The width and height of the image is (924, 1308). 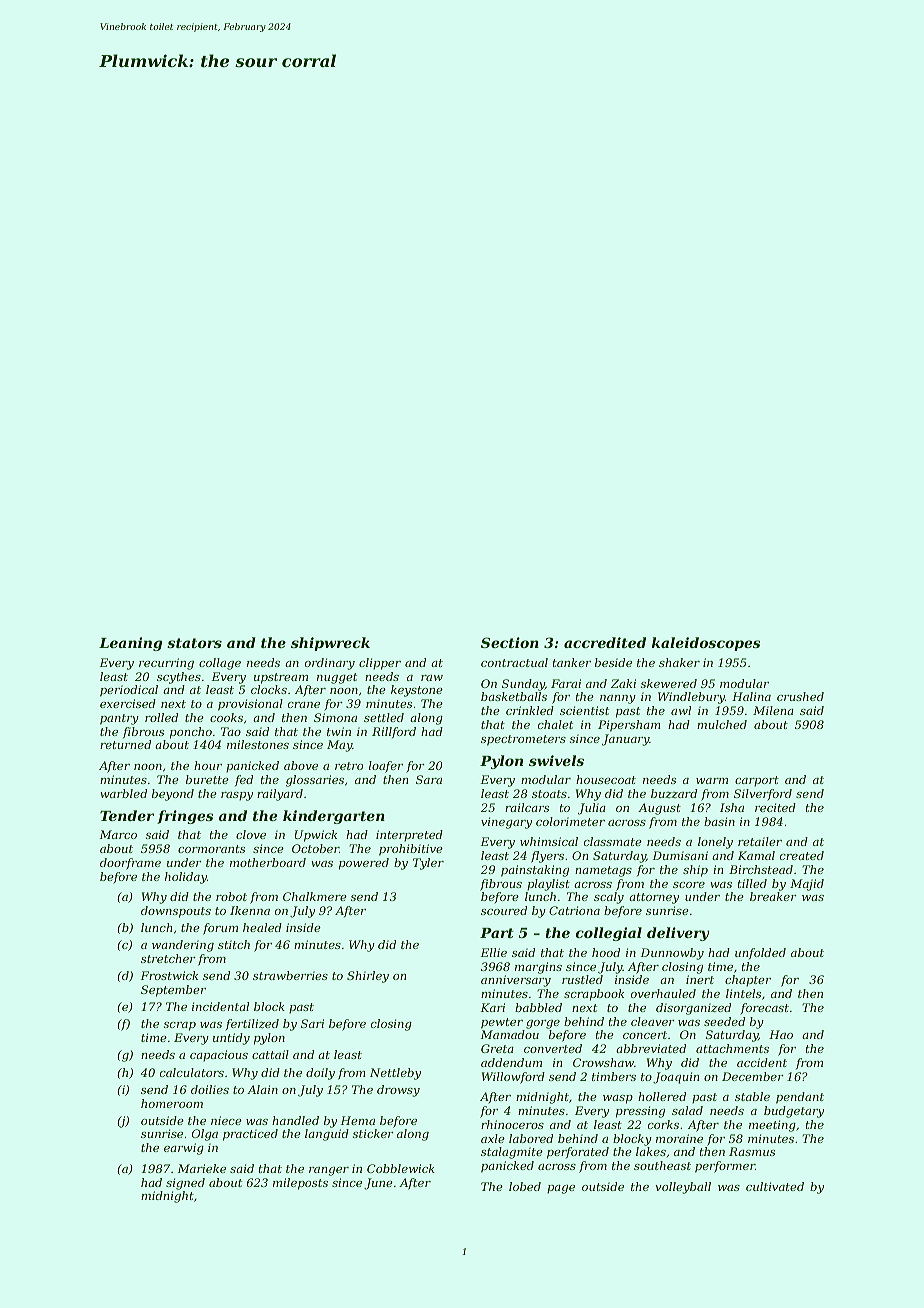 What do you see at coordinates (725, 1167) in the image?
I see `performer` at bounding box center [725, 1167].
